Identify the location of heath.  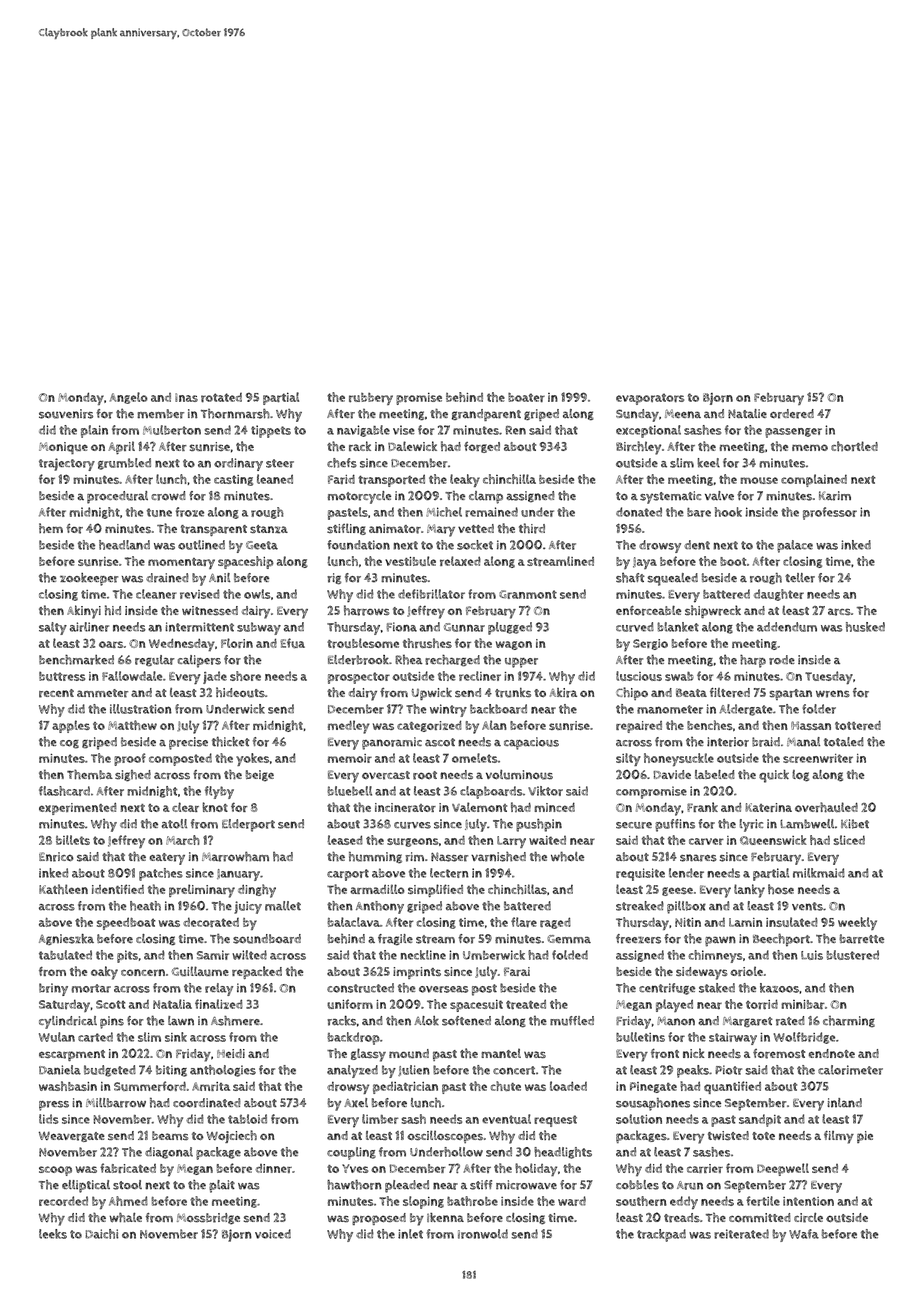
(145, 906).
